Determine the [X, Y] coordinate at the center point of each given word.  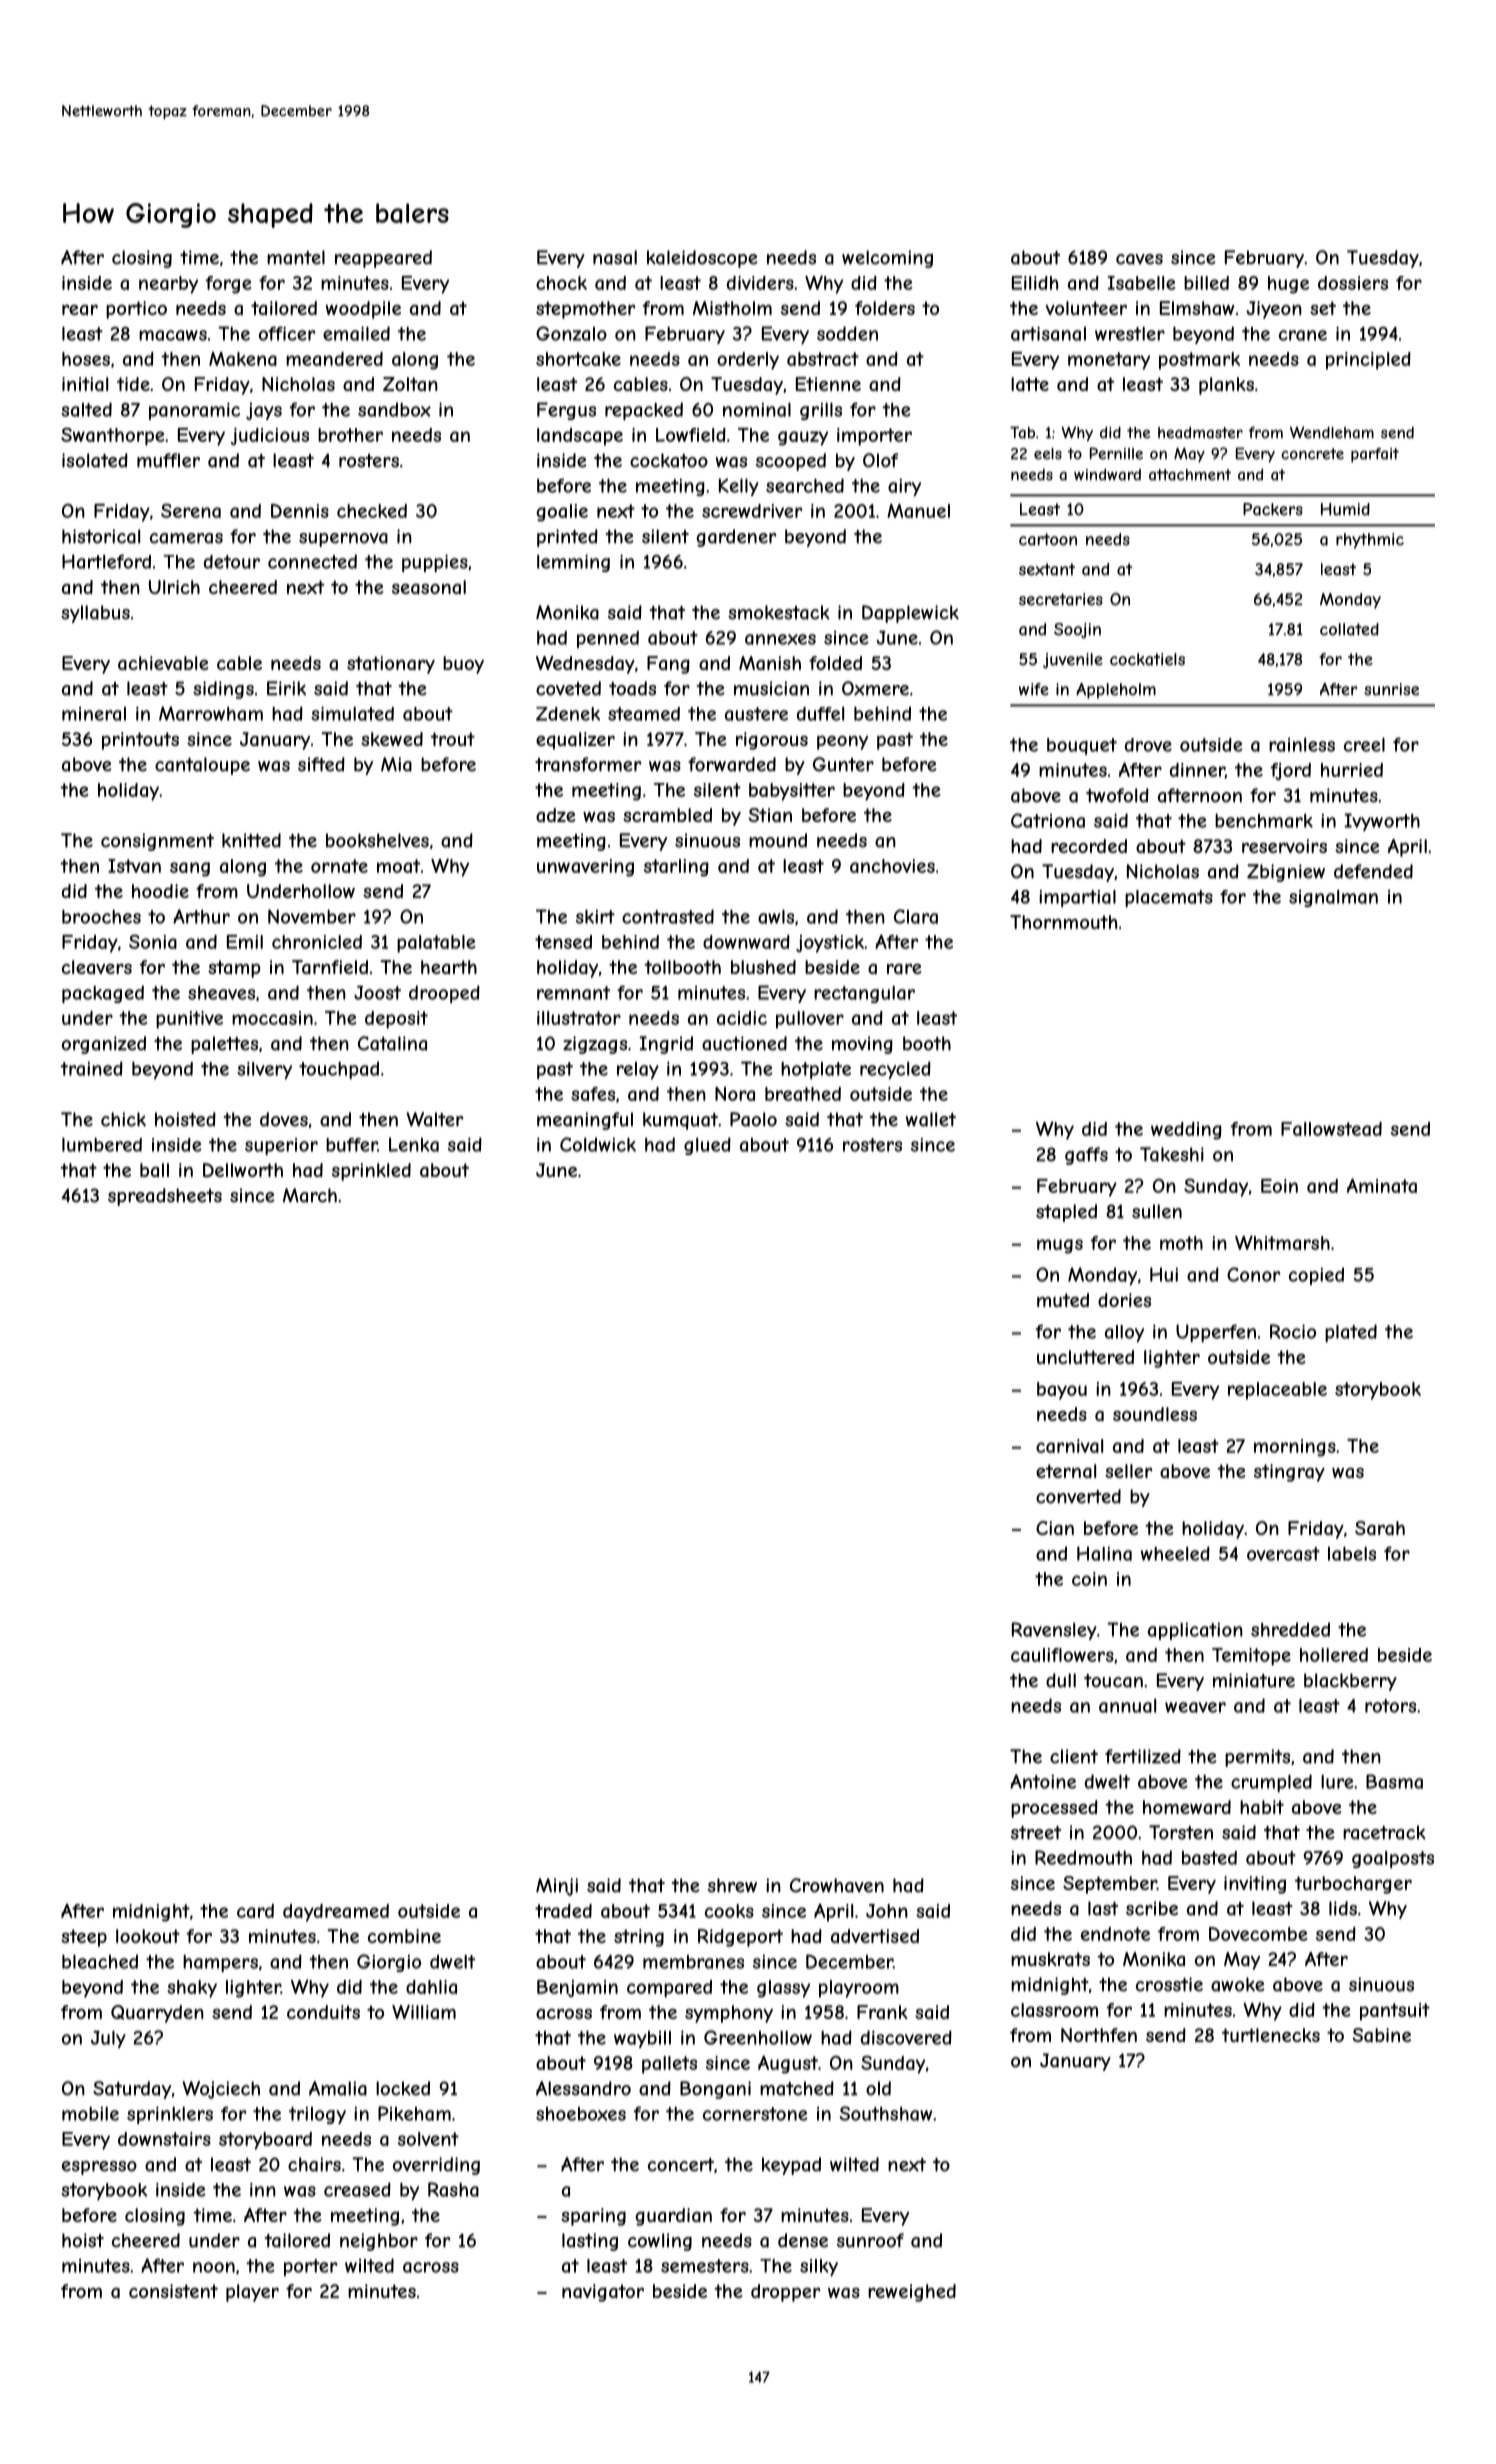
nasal [615, 257]
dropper [785, 2293]
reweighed [912, 2293]
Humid [1345, 509]
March [310, 1195]
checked [372, 511]
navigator [603, 2293]
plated [1351, 1333]
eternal [1066, 1471]
